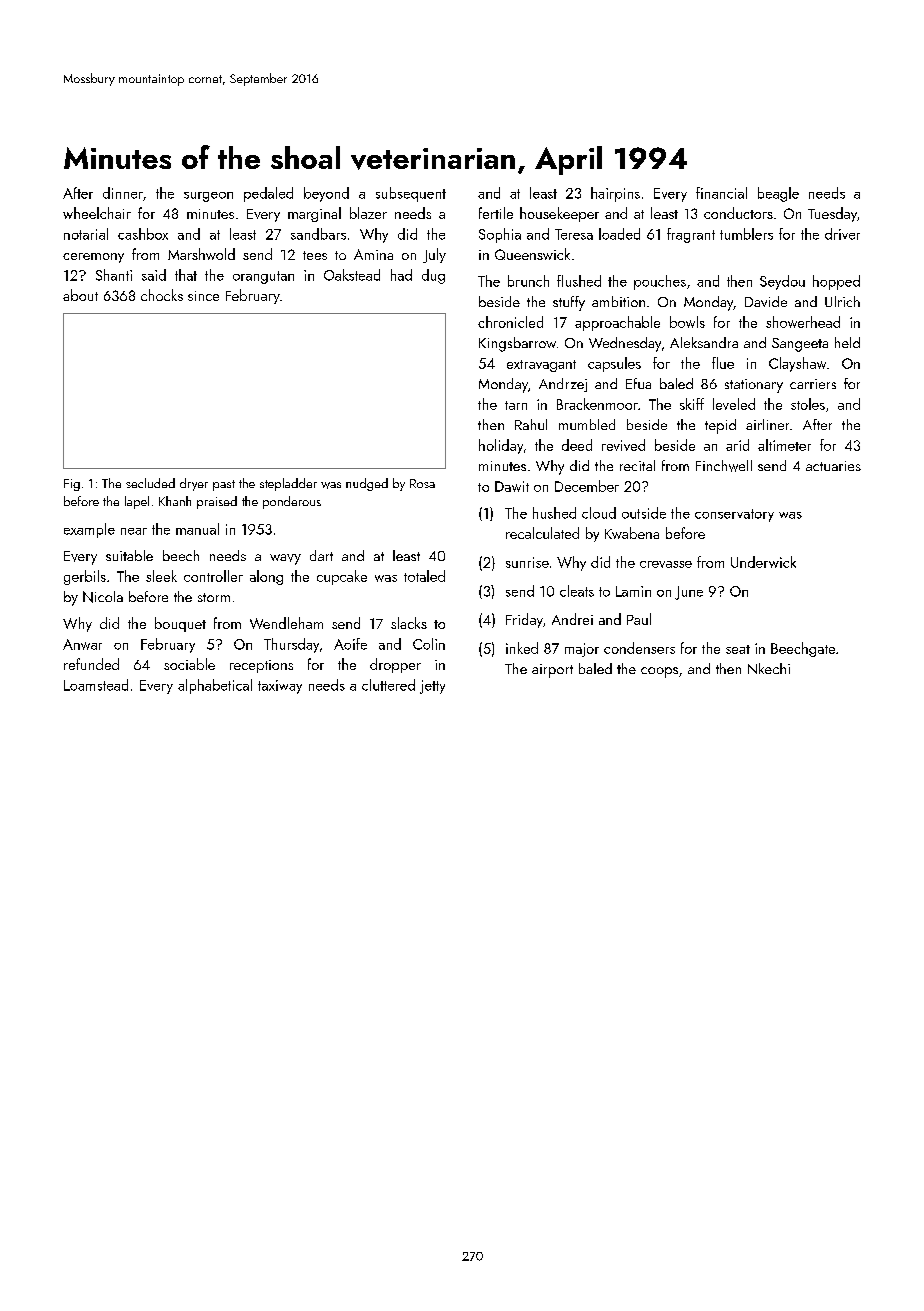 The image size is (924, 1311). I want to click on coops, so click(659, 672).
